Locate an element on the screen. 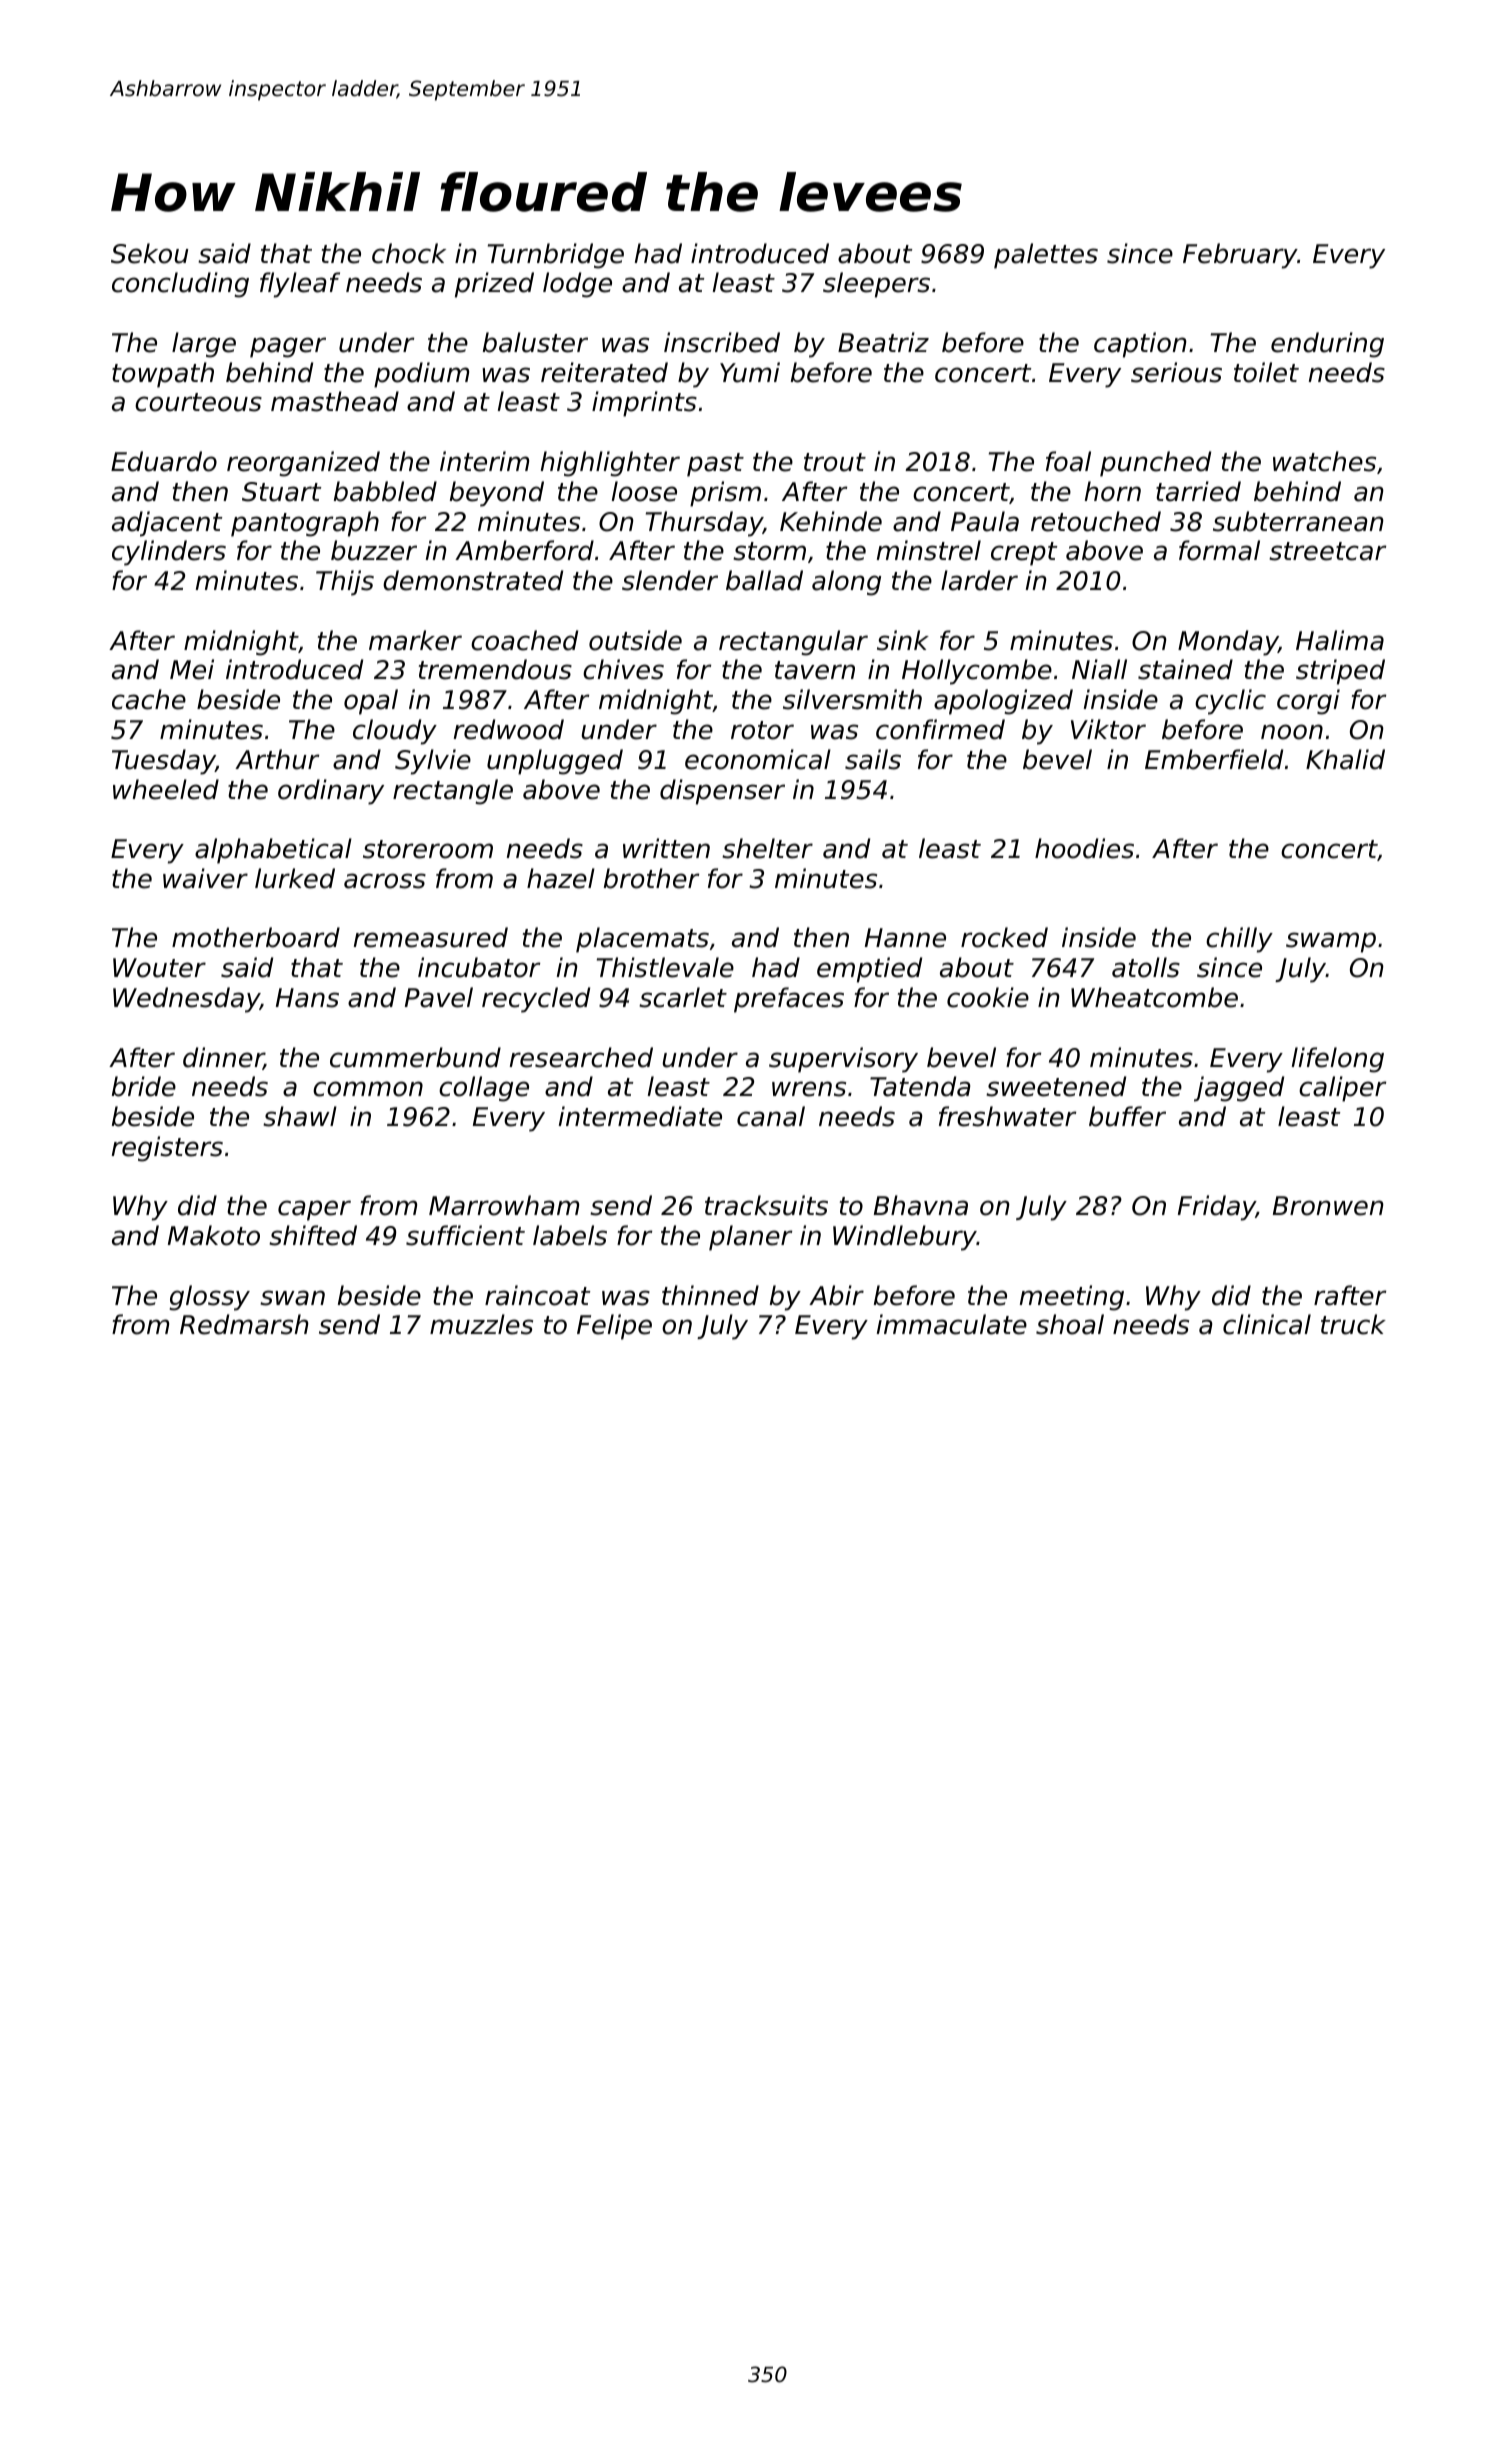 The width and height of the screenshot is (1496, 2464). Thursday is located at coordinates (704, 524).
